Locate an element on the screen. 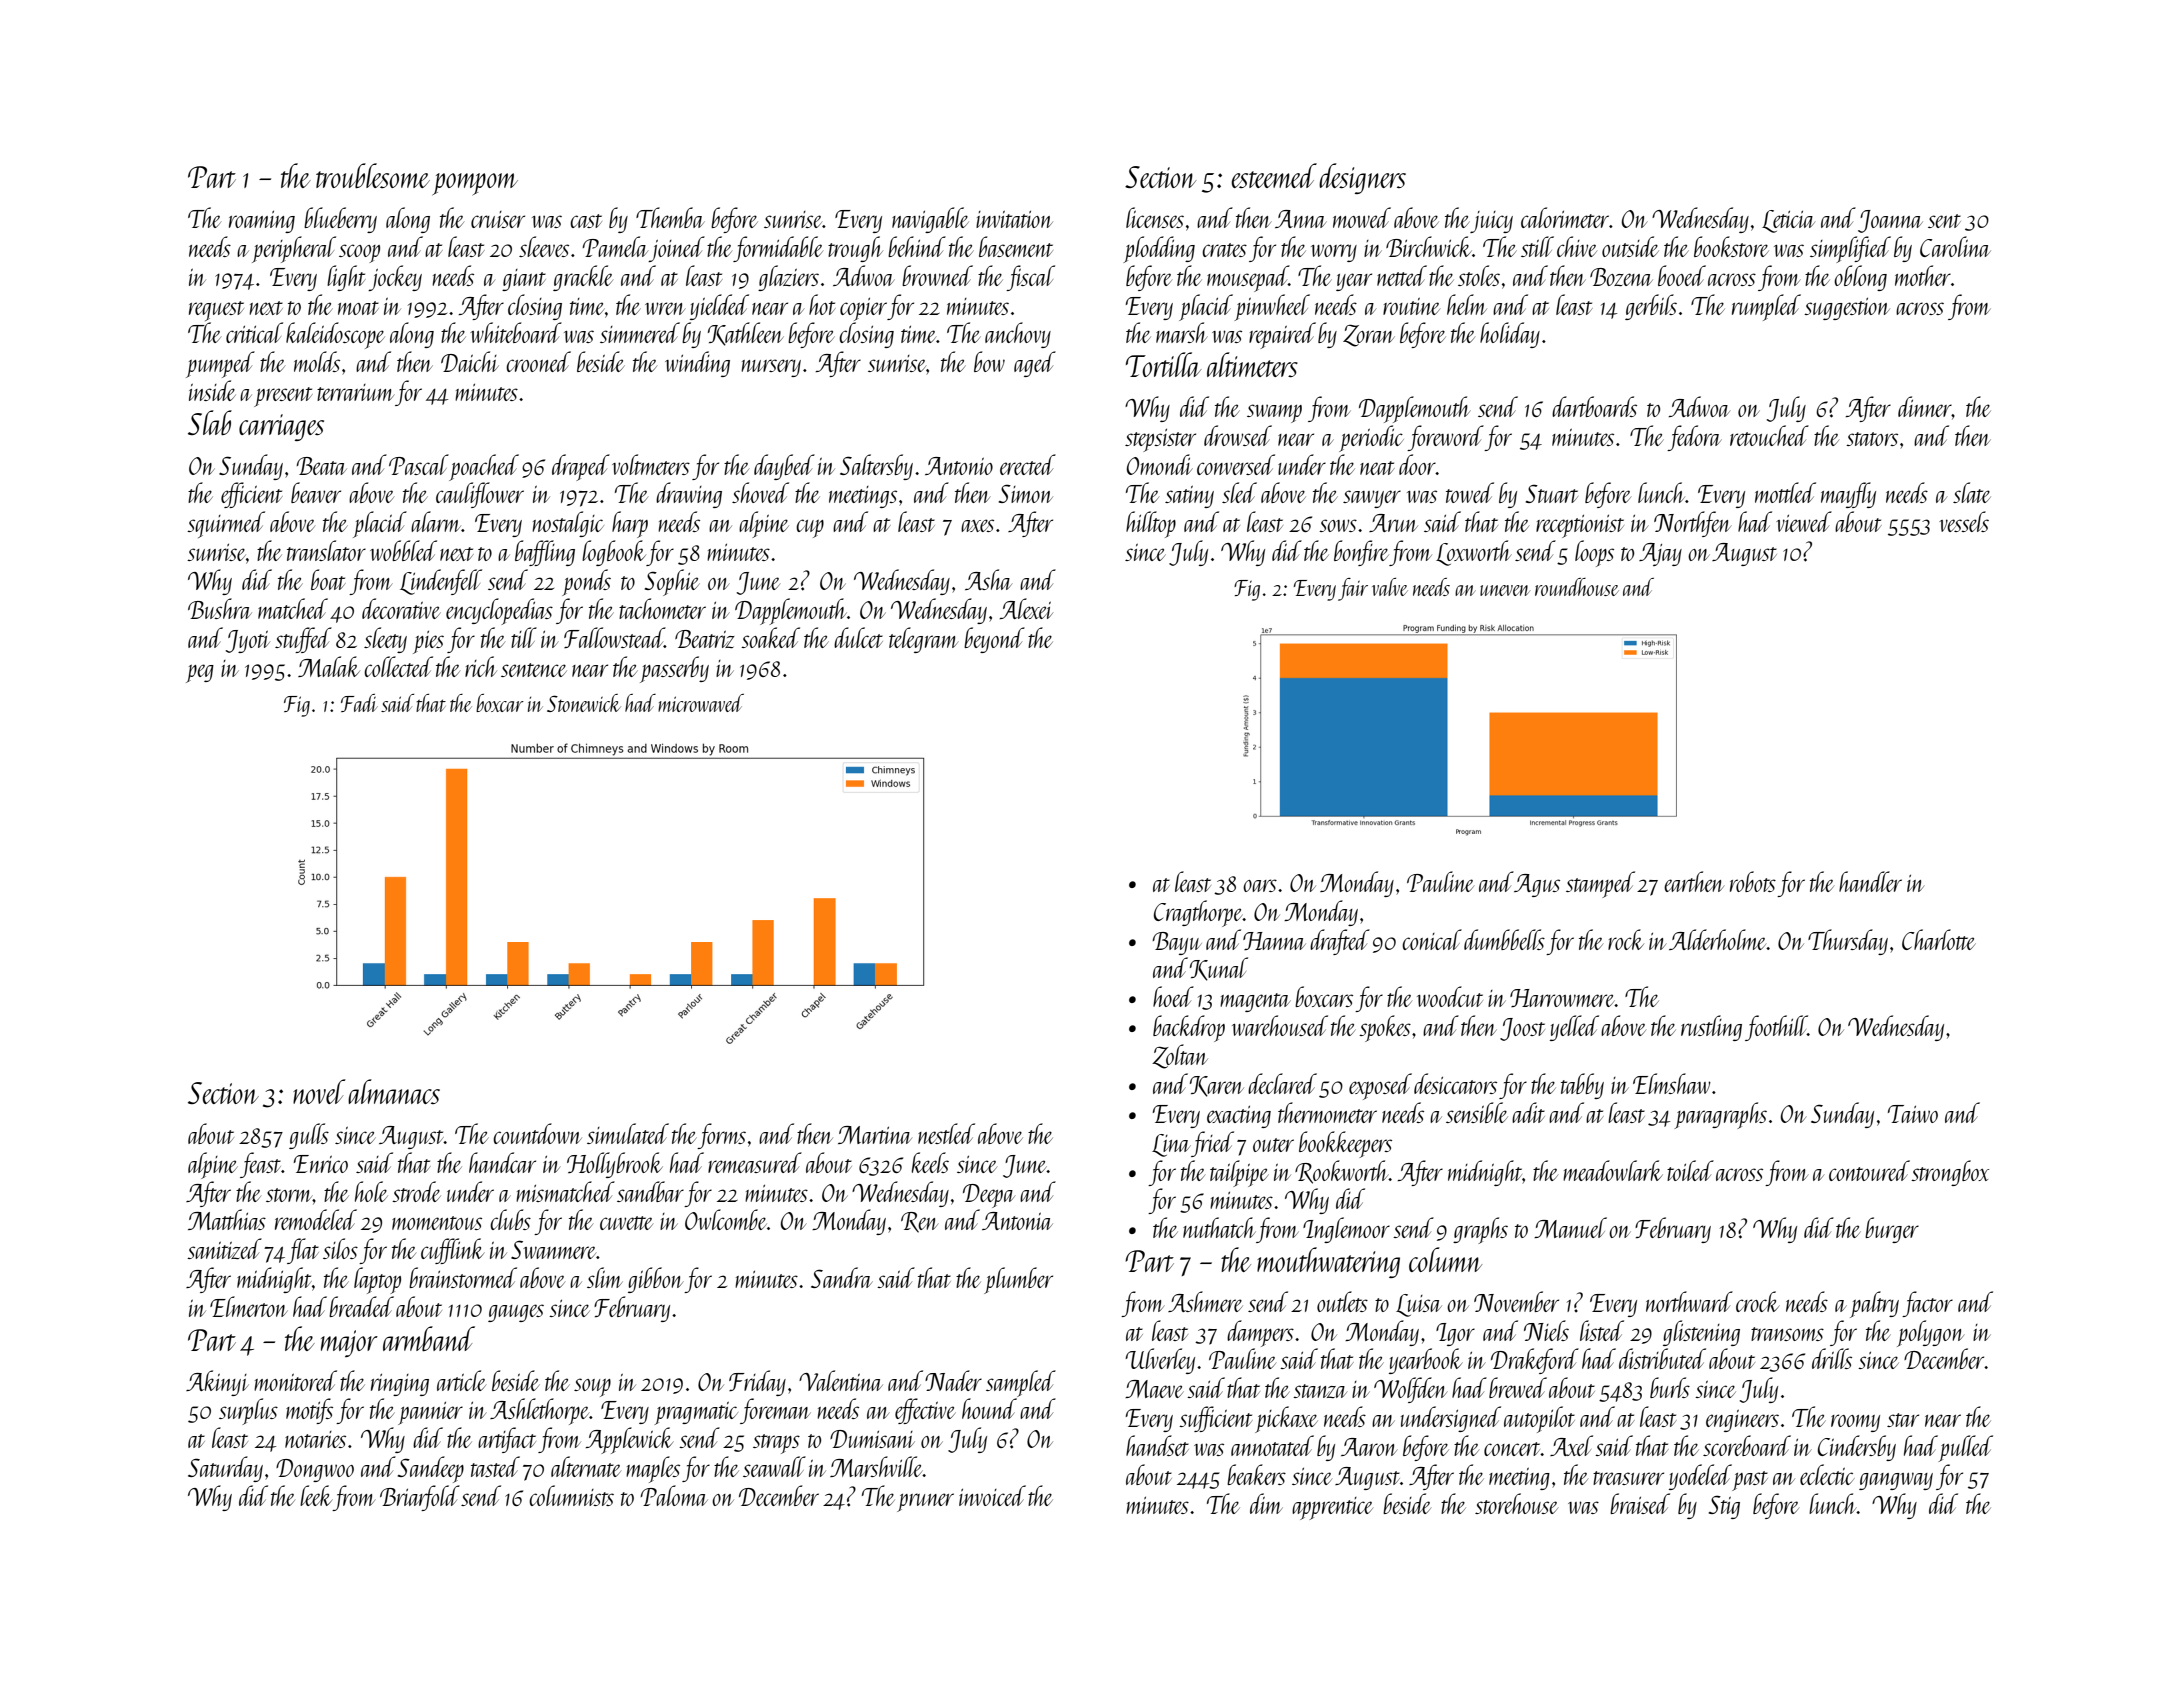  vessels is located at coordinates (1964, 521).
